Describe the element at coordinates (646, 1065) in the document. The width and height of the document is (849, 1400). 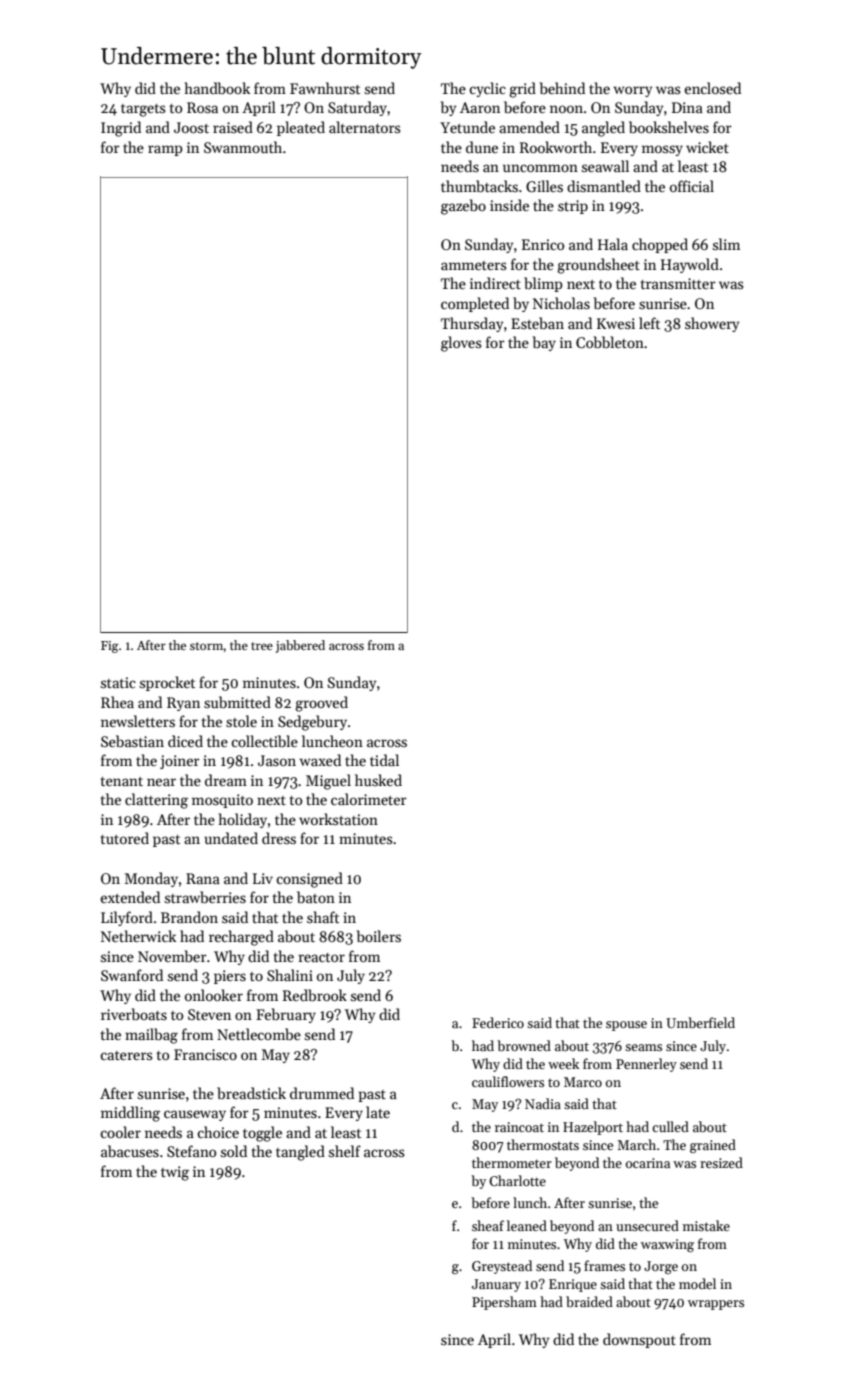
I see `Pennerley` at that location.
